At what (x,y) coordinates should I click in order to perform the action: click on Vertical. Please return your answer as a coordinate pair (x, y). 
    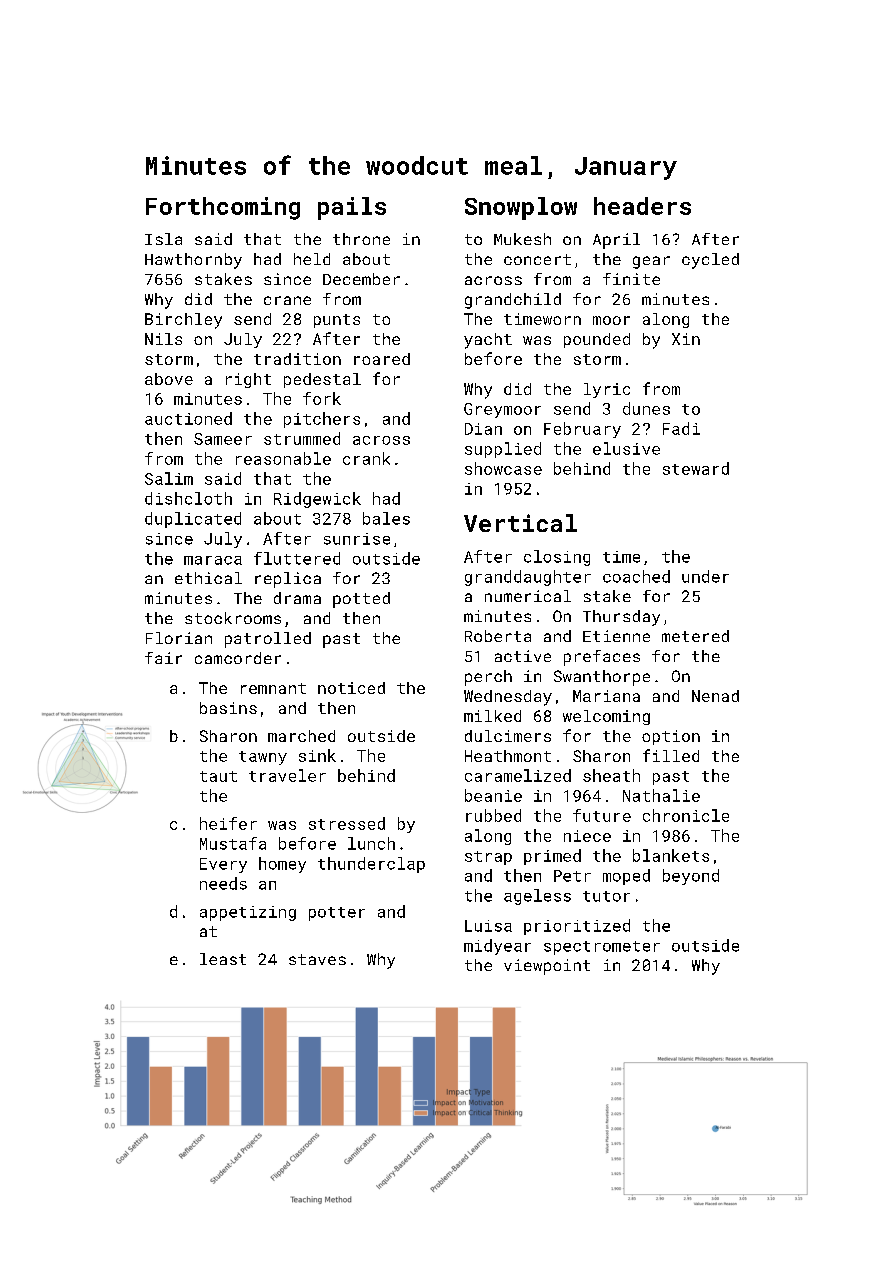
    Looking at the image, I should click on (520, 523).
